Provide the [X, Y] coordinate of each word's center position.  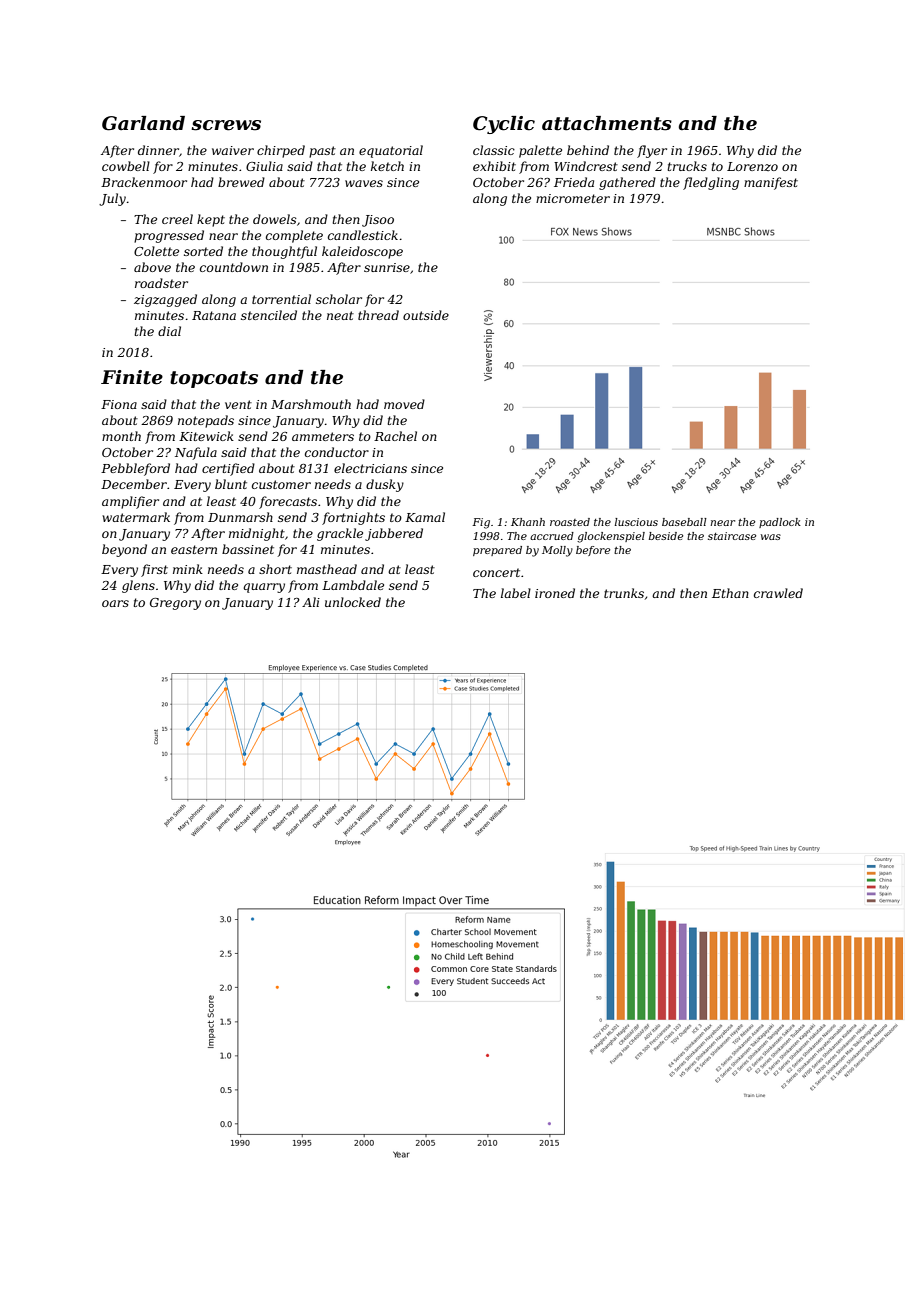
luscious [636, 522]
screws [226, 125]
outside [426, 315]
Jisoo [378, 221]
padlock [780, 523]
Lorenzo [752, 166]
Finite [132, 377]
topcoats [214, 379]
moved [404, 404]
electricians [370, 468]
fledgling [711, 183]
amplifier [130, 502]
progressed [169, 236]
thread [378, 315]
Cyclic [504, 125]
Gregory [175, 604]
